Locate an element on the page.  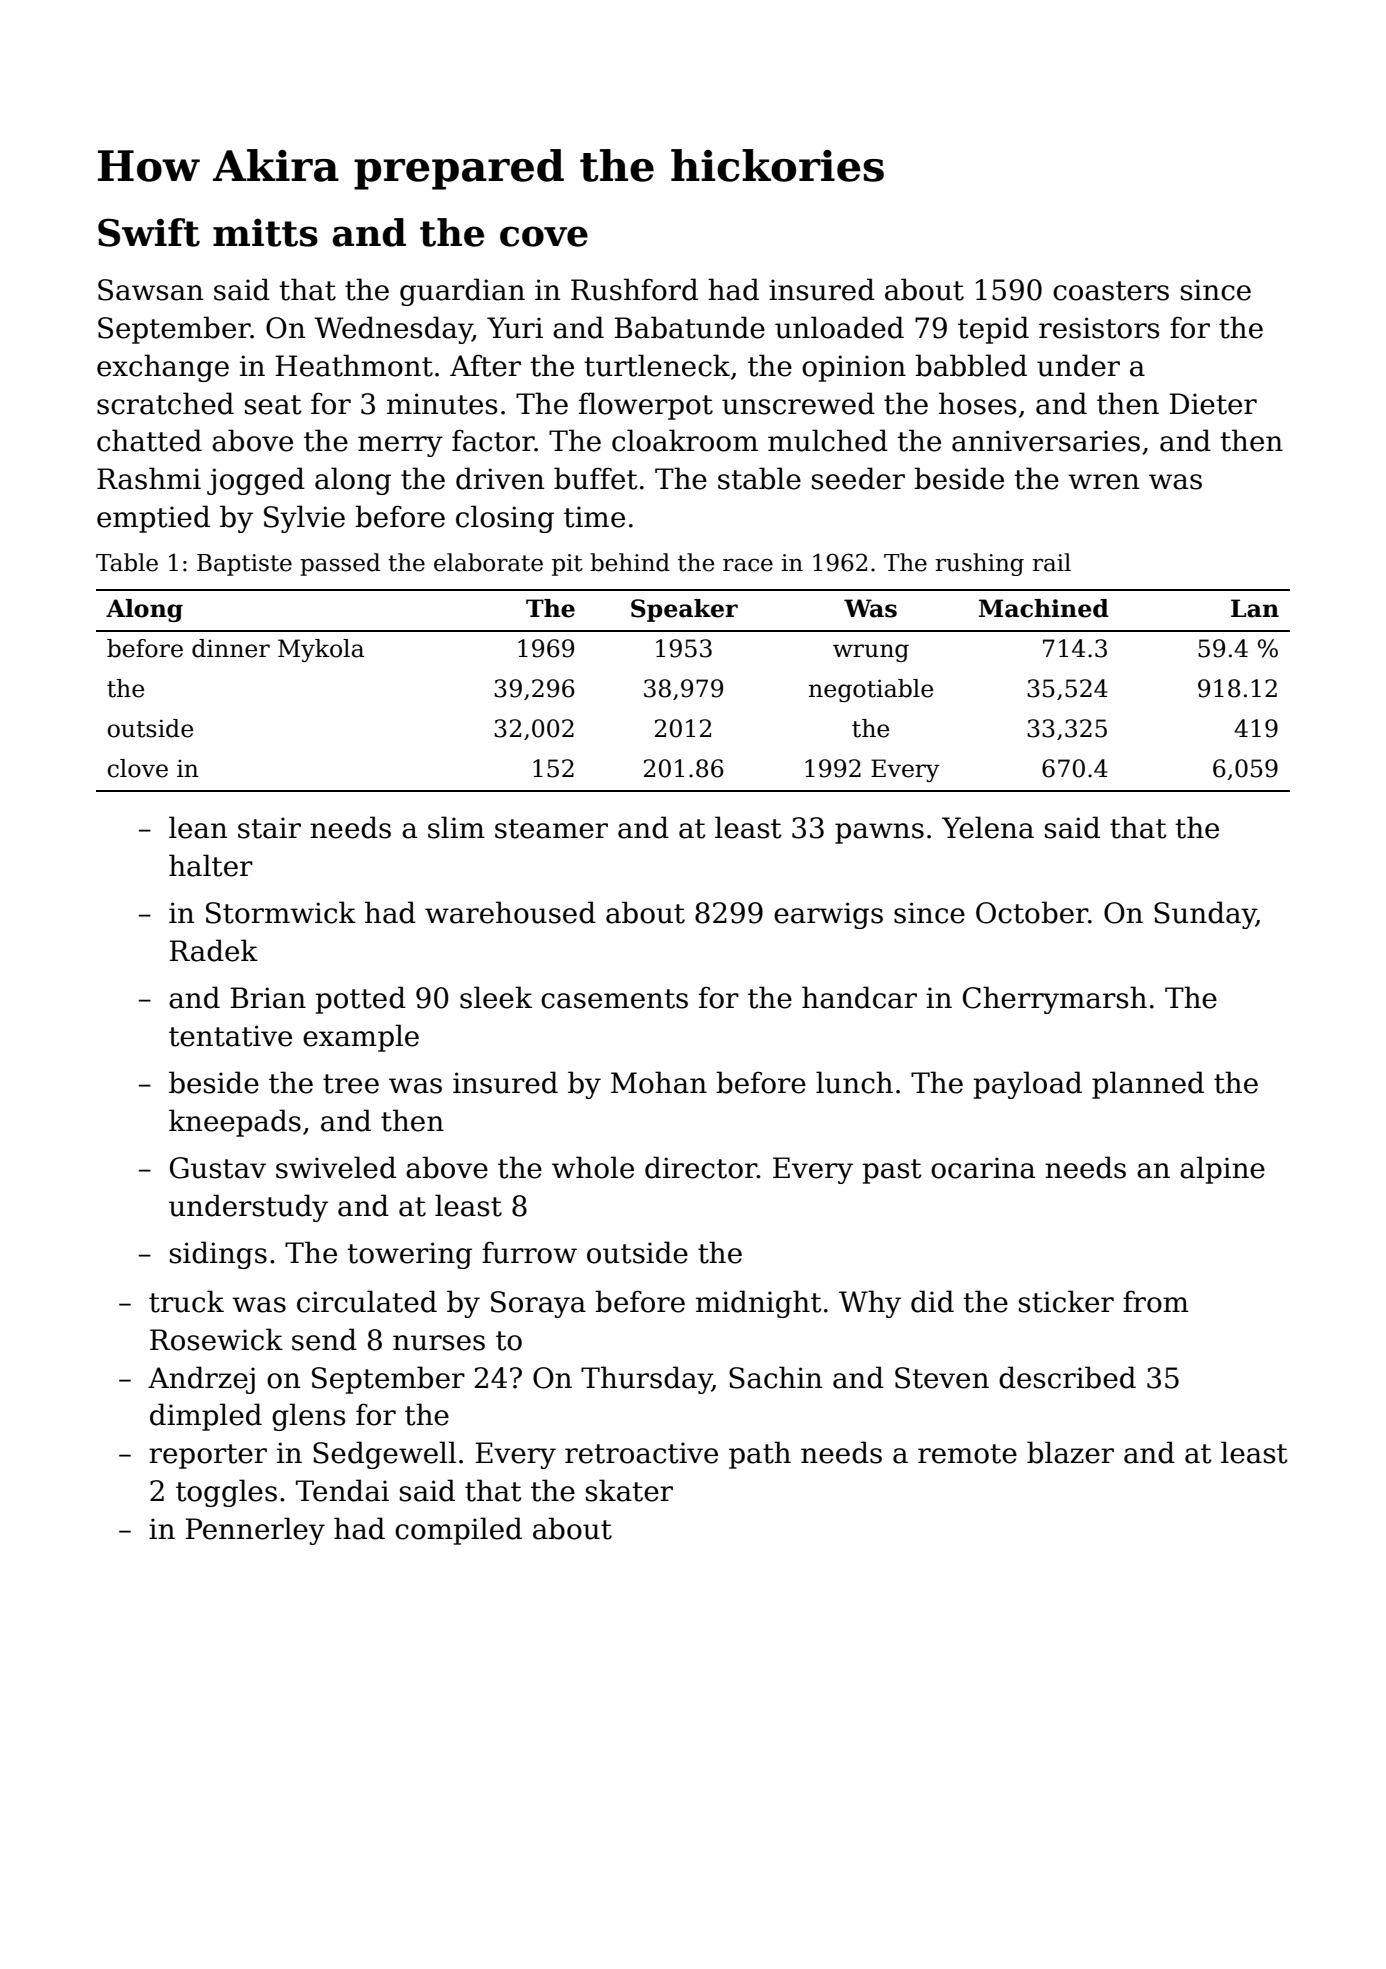
reporter is located at coordinates (208, 1456).
